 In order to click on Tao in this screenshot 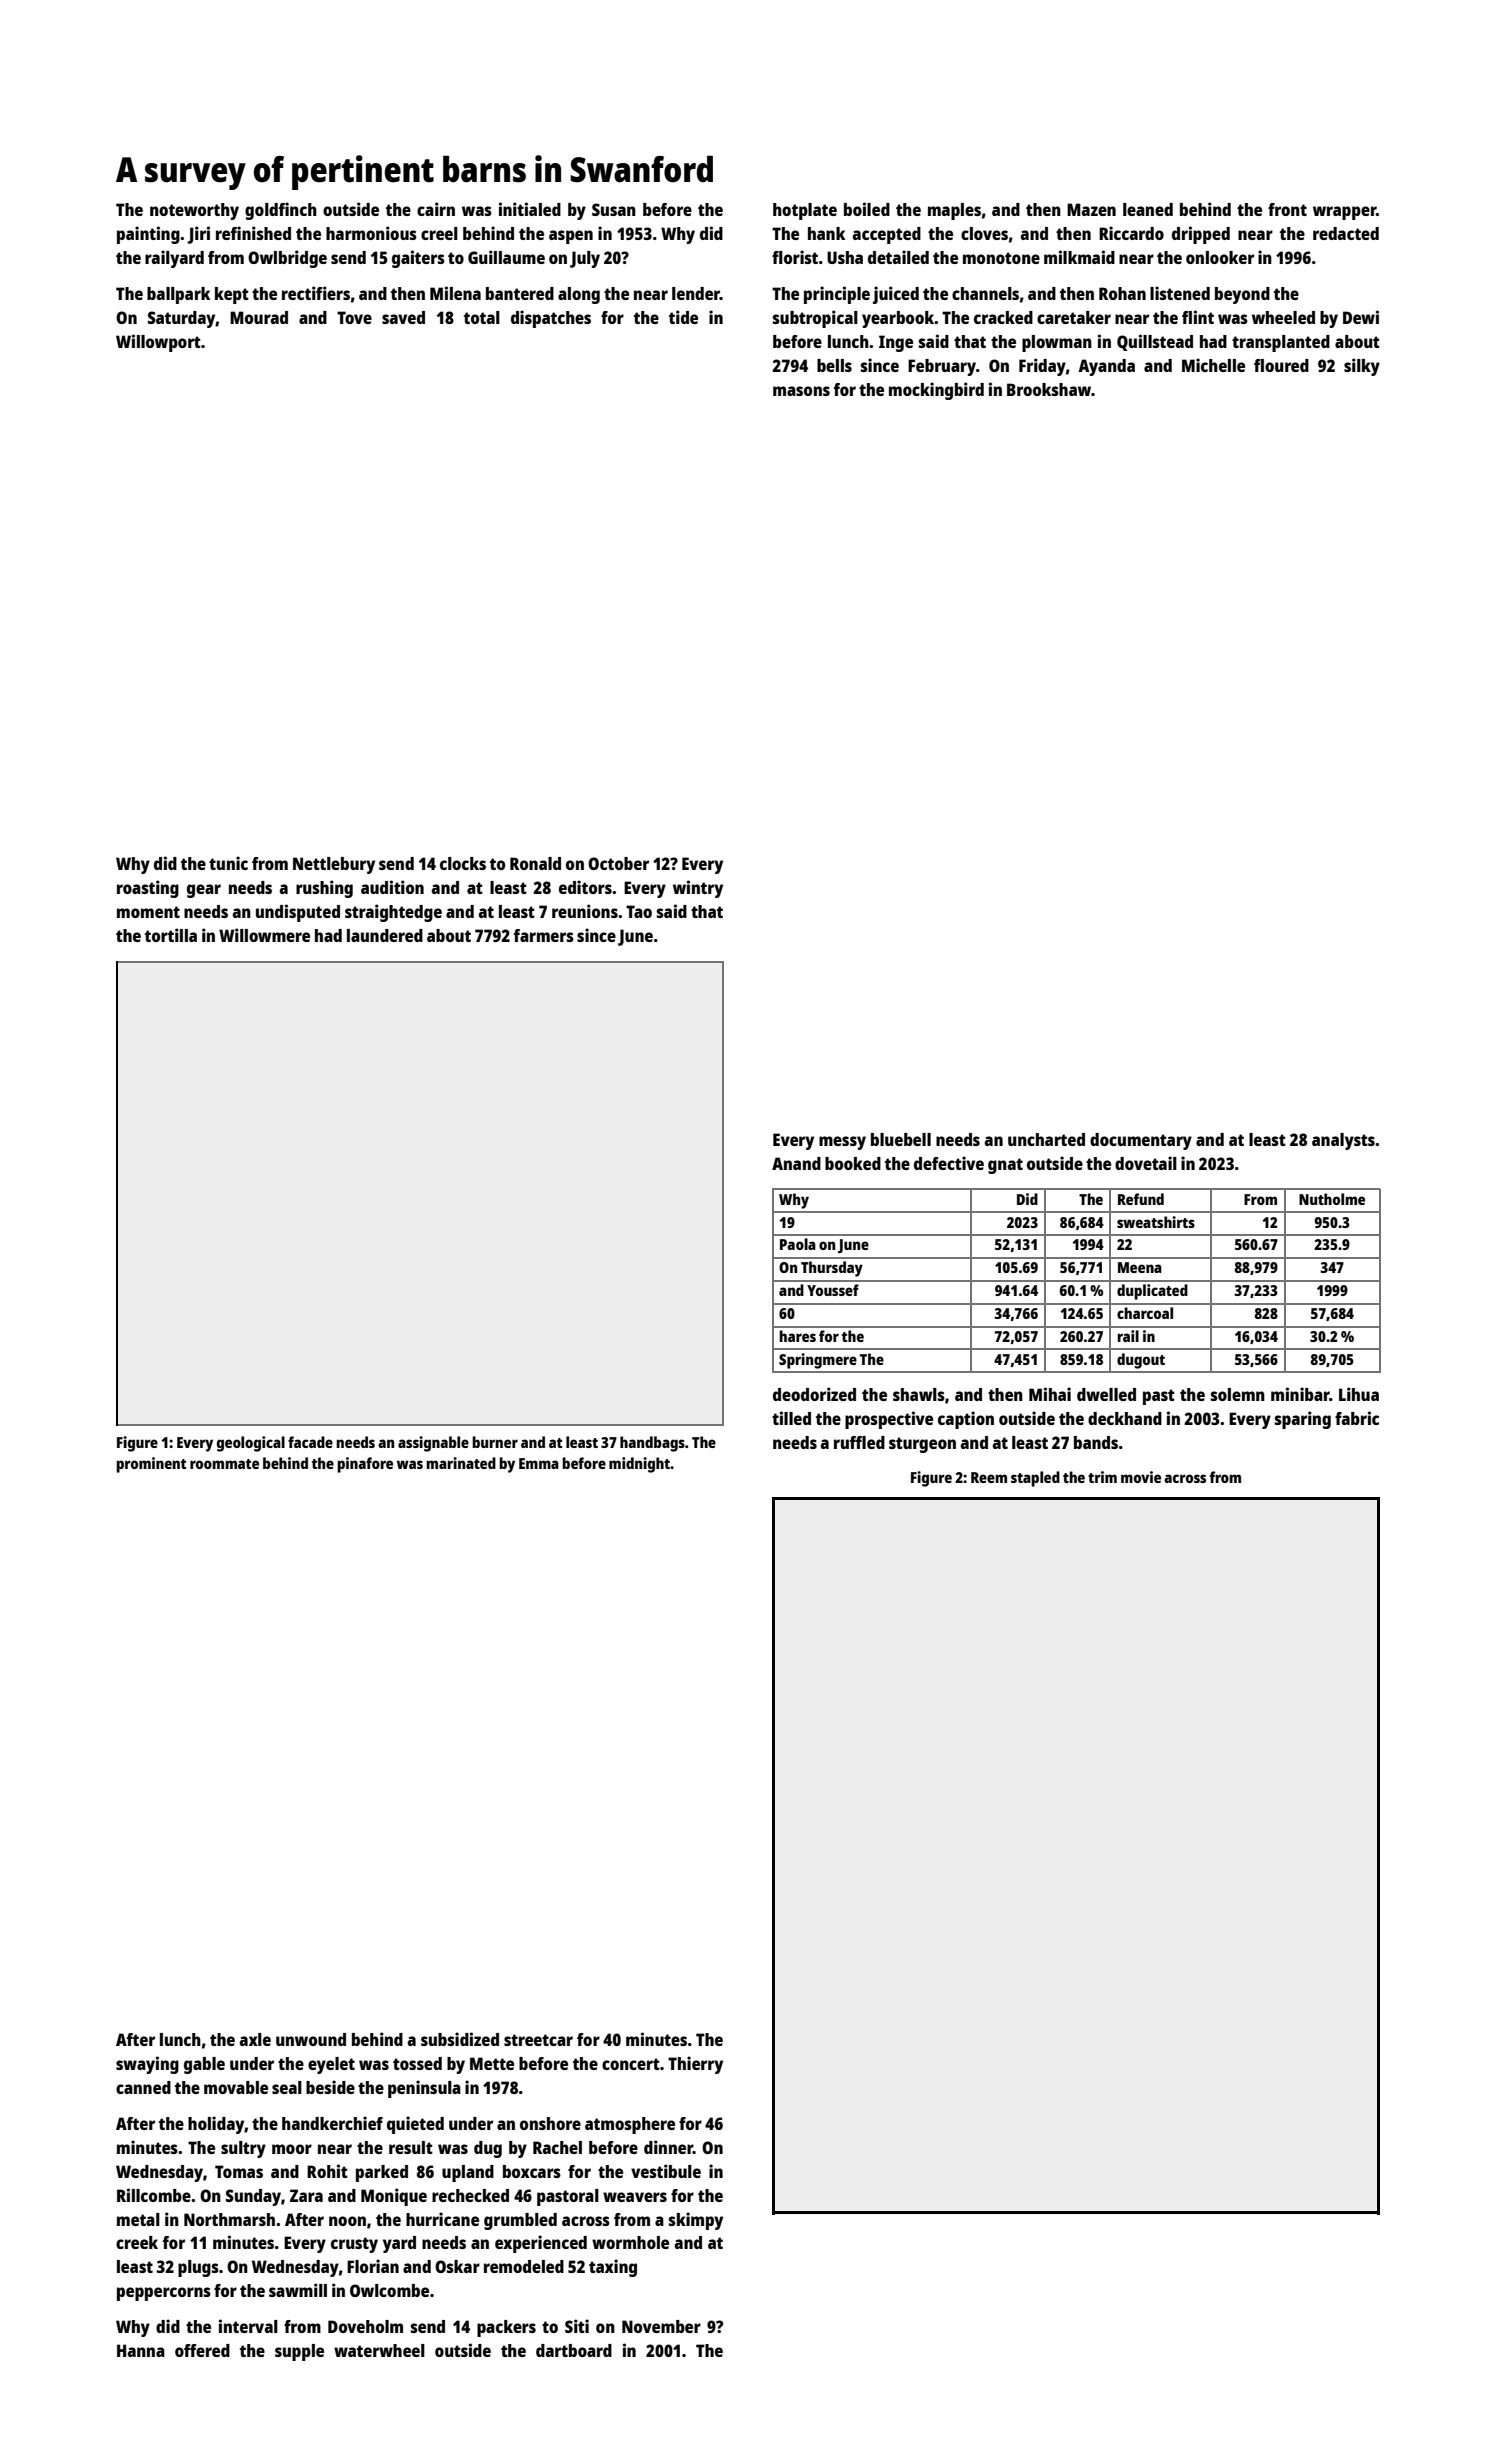, I will do `click(639, 911)`.
